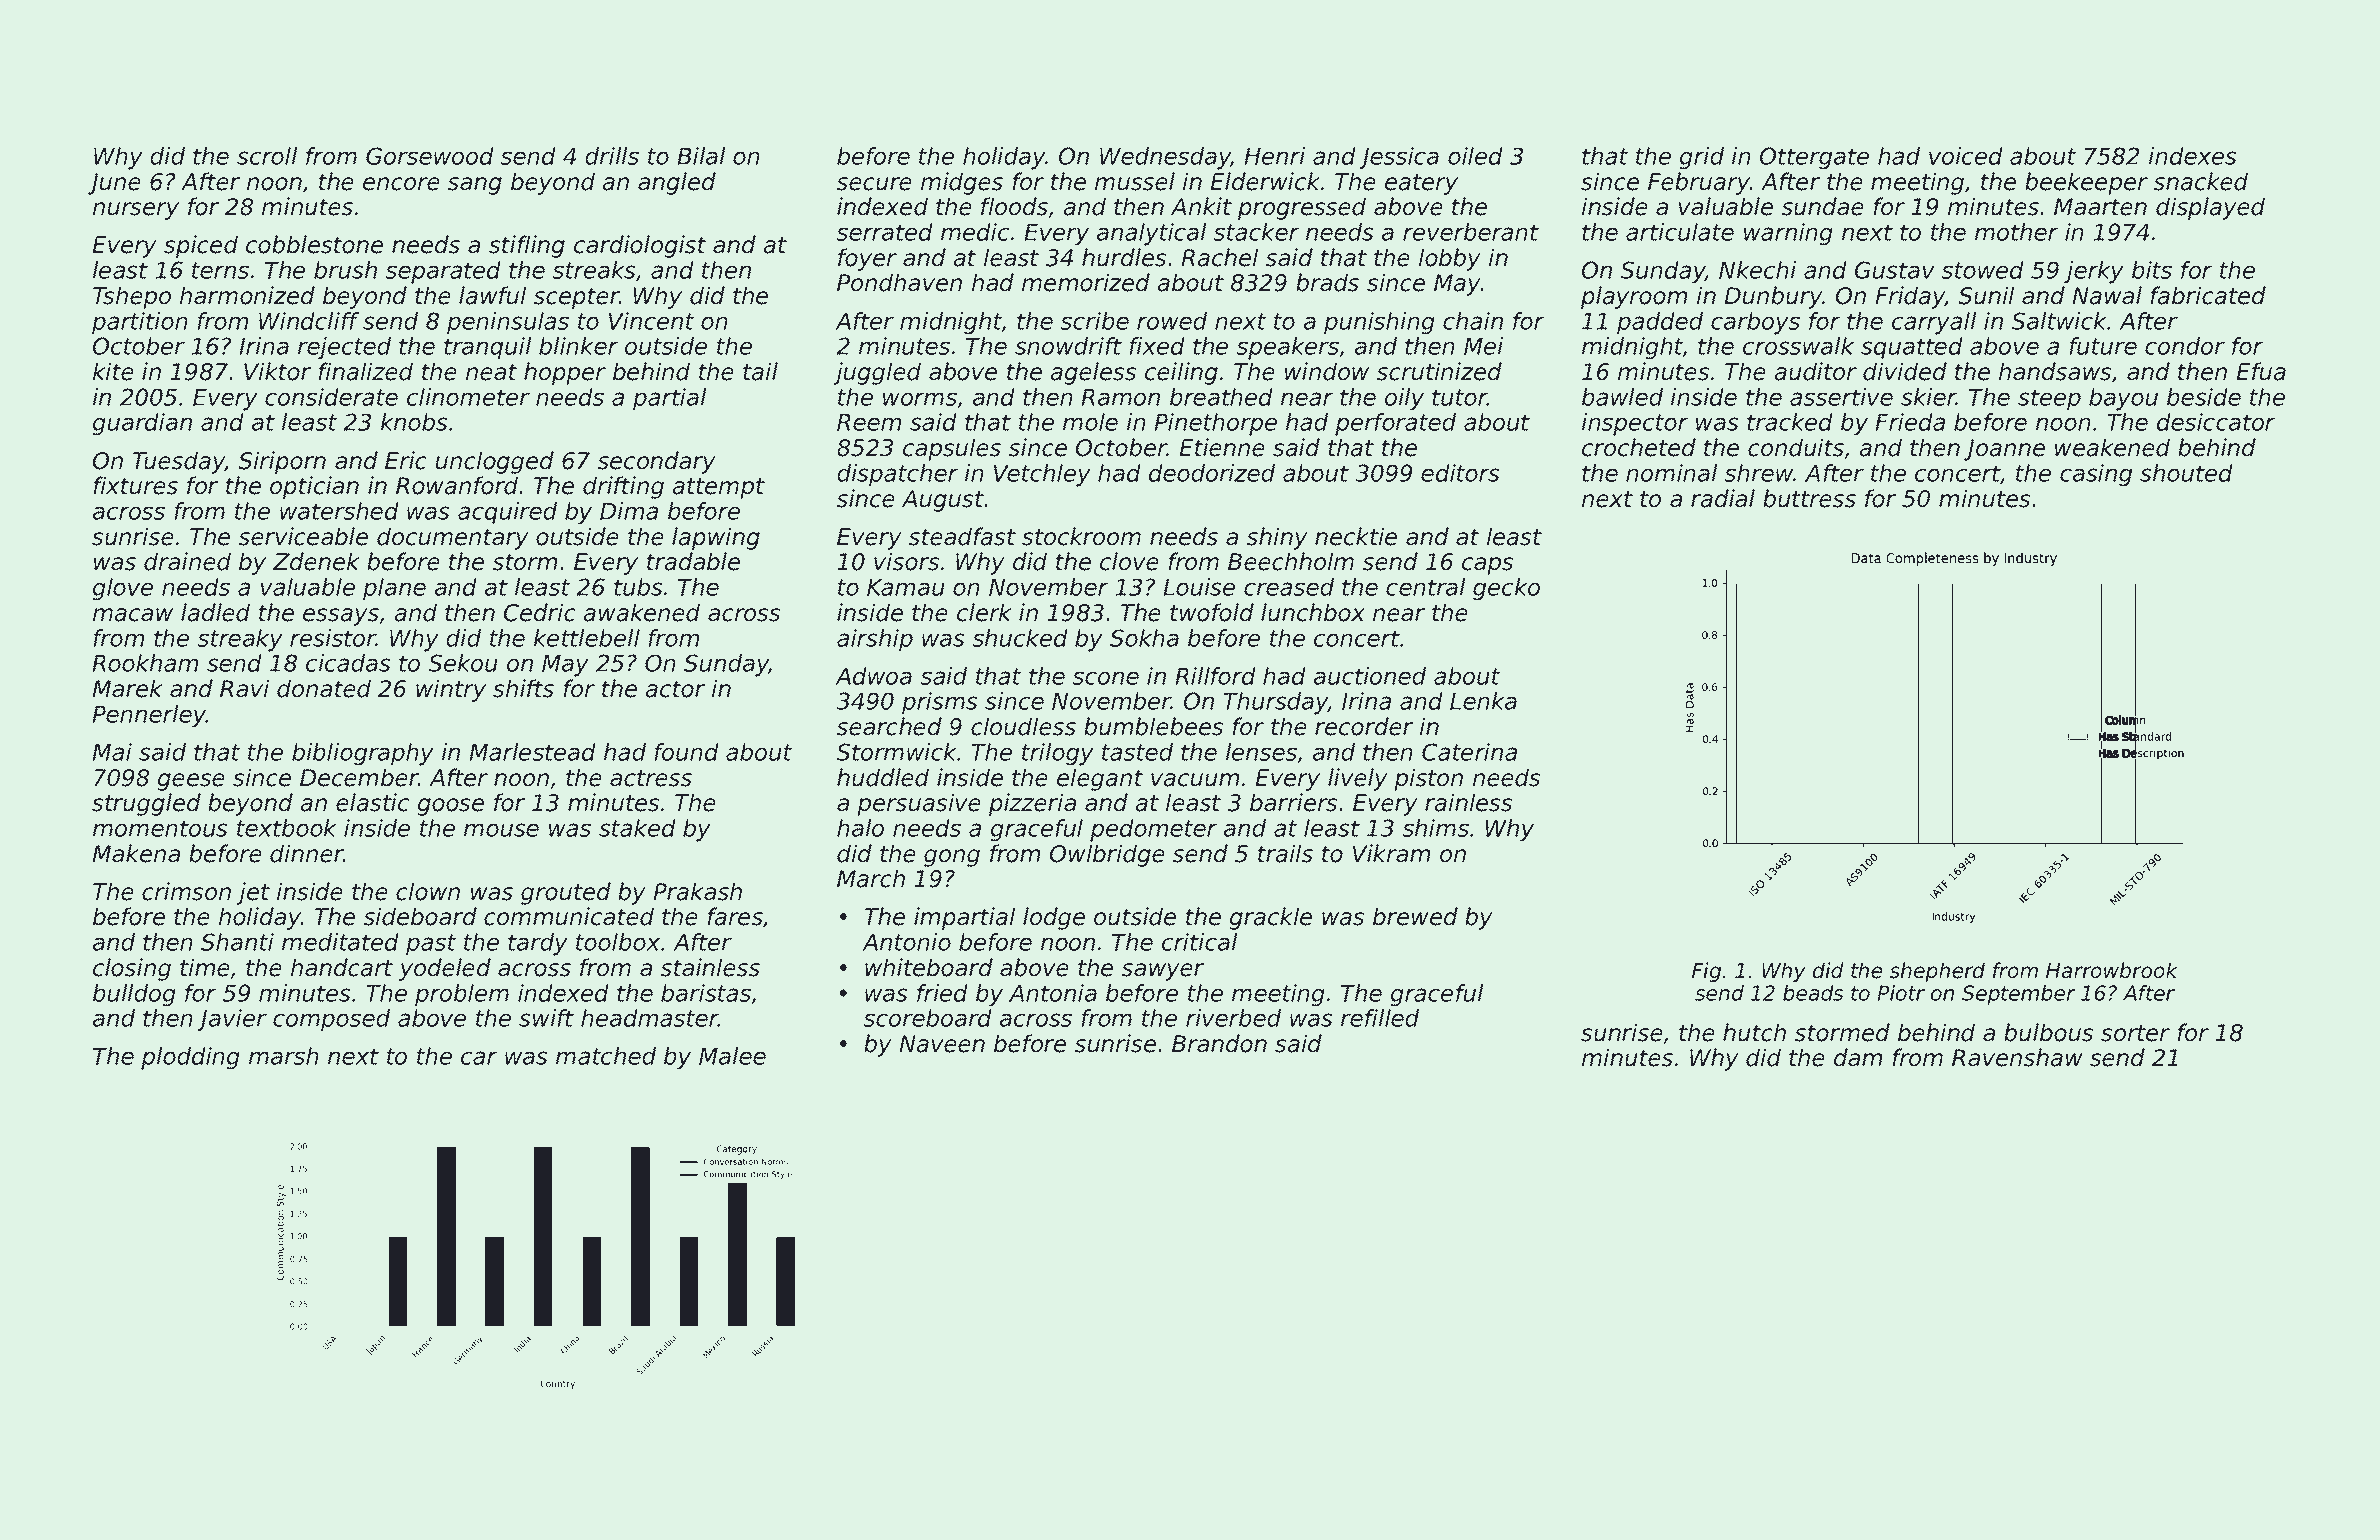 This screenshot has height=1540, width=2380. I want to click on scoreboard, so click(928, 1018).
